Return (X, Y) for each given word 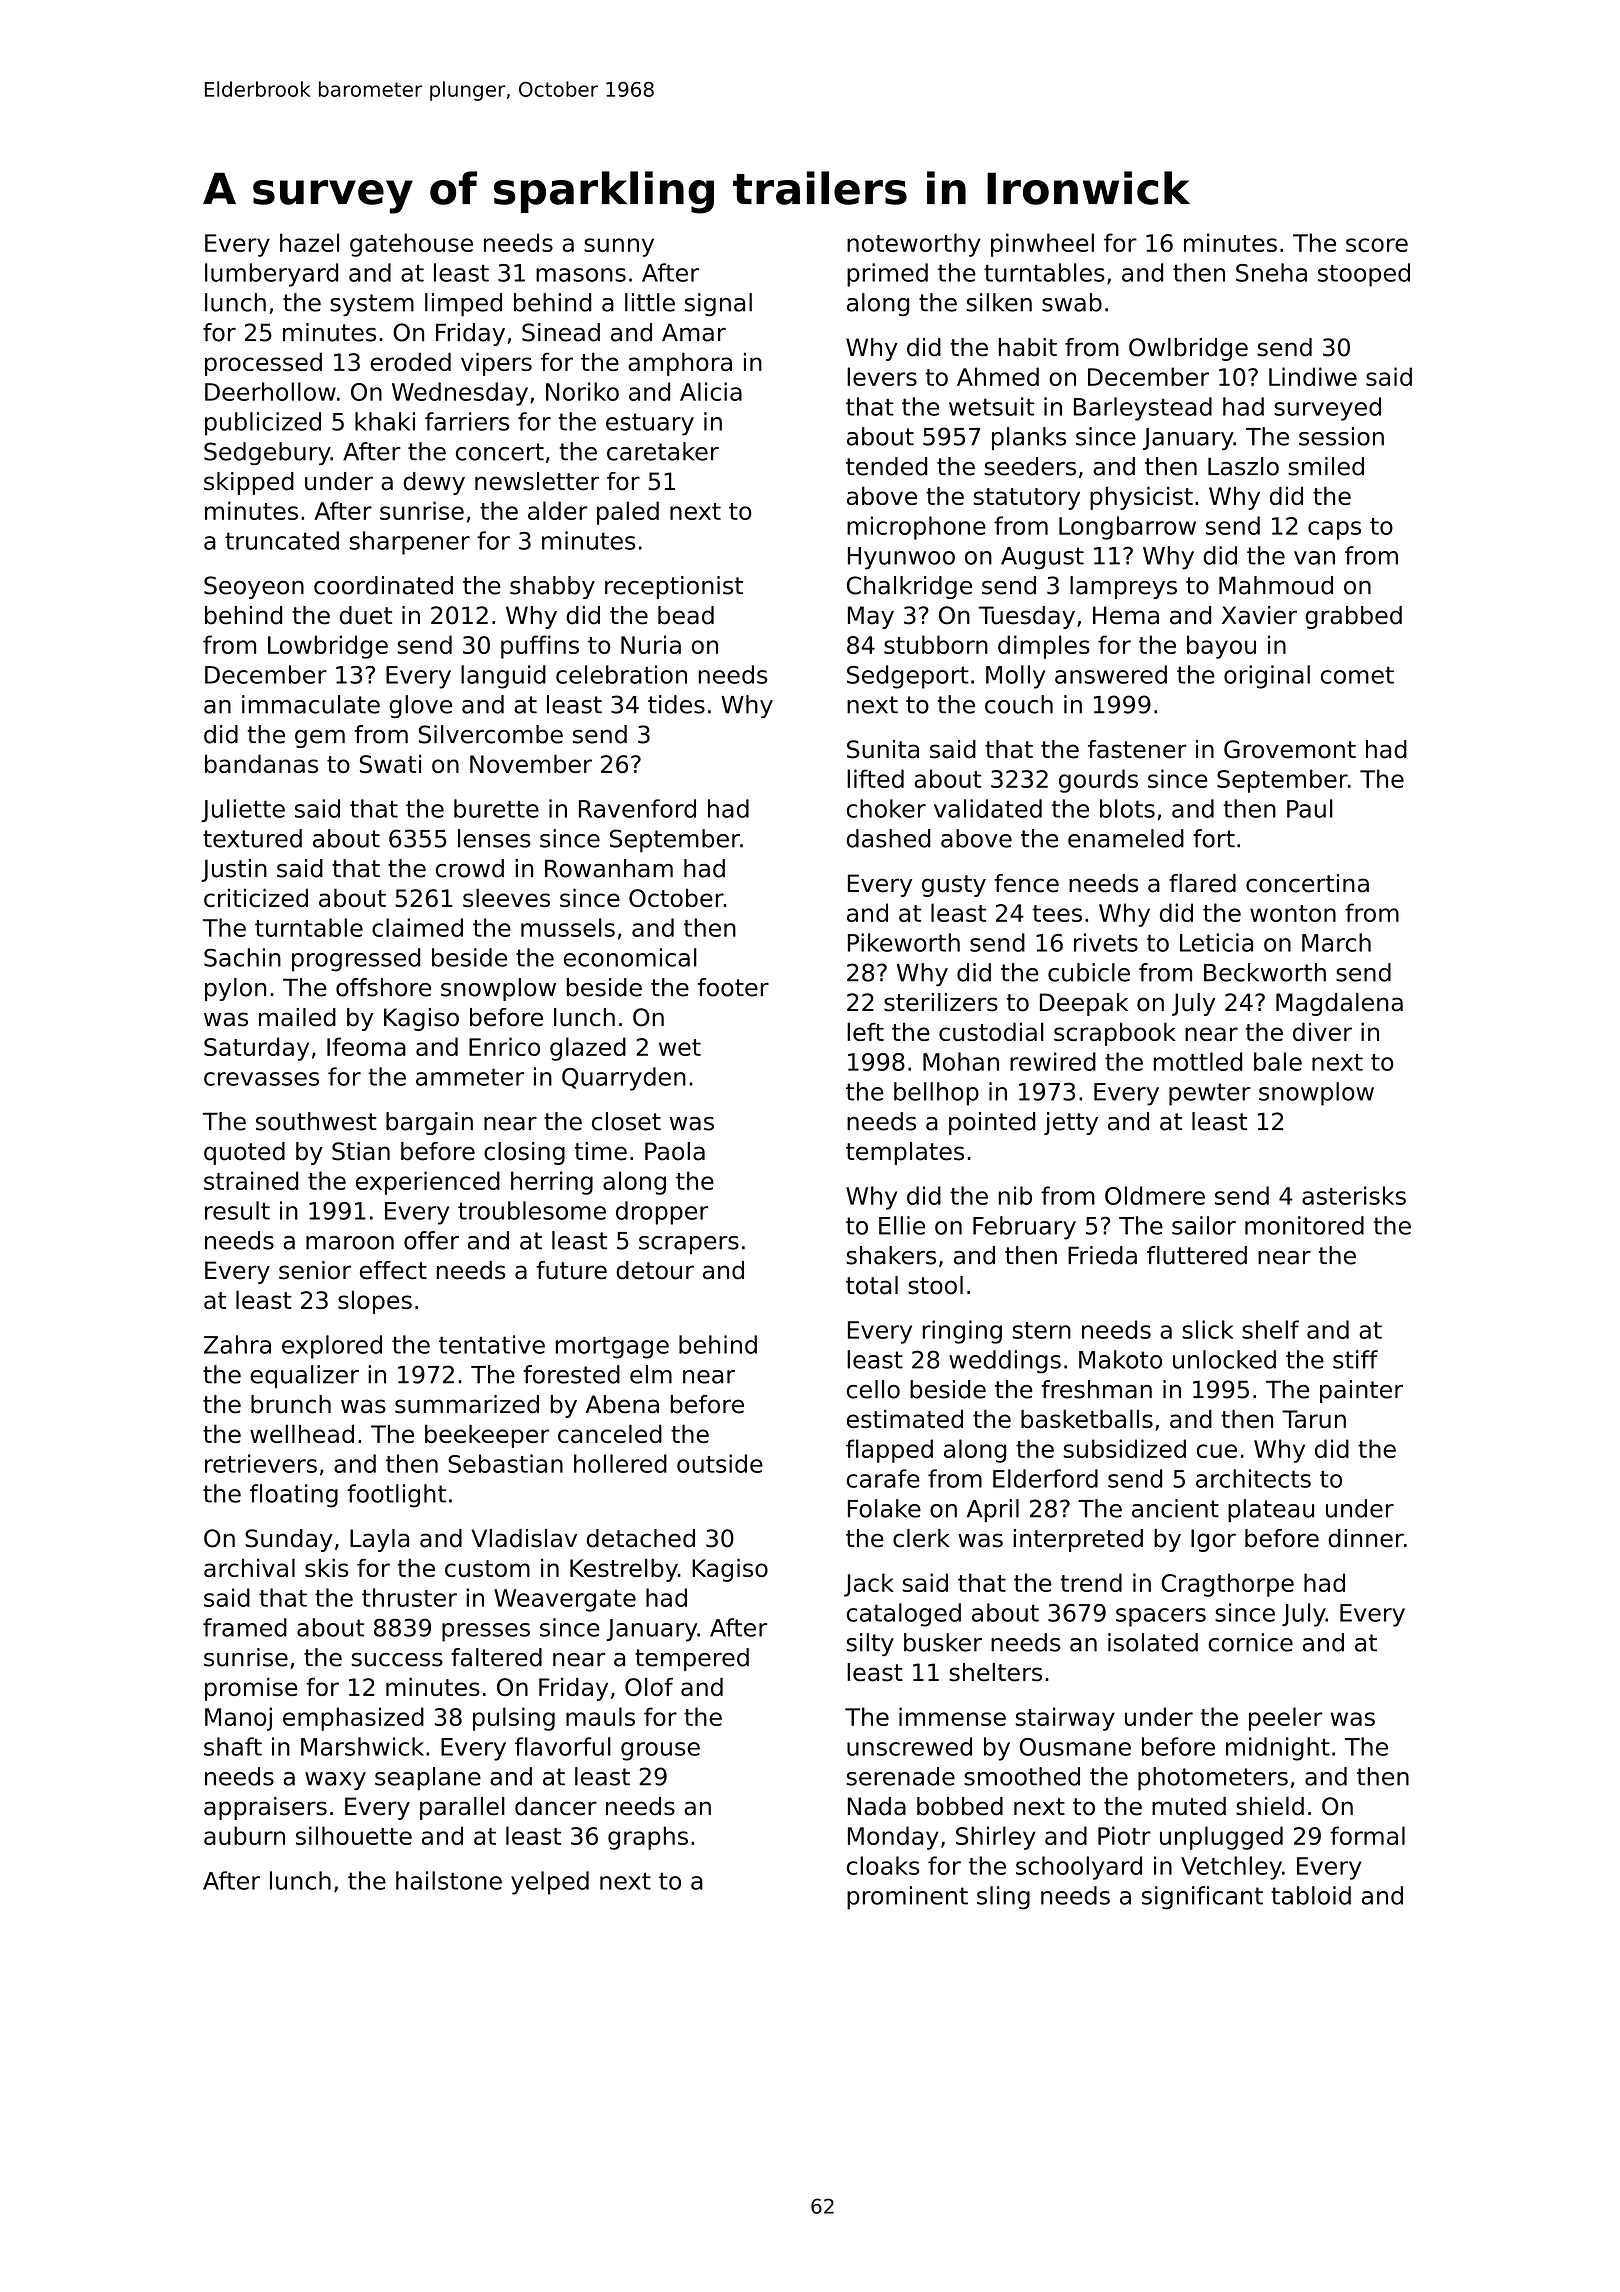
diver (1322, 1031)
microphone (916, 528)
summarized (467, 1404)
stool (935, 1285)
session (1341, 436)
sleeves (506, 897)
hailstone (449, 1880)
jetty (1071, 1123)
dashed (888, 838)
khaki (385, 421)
